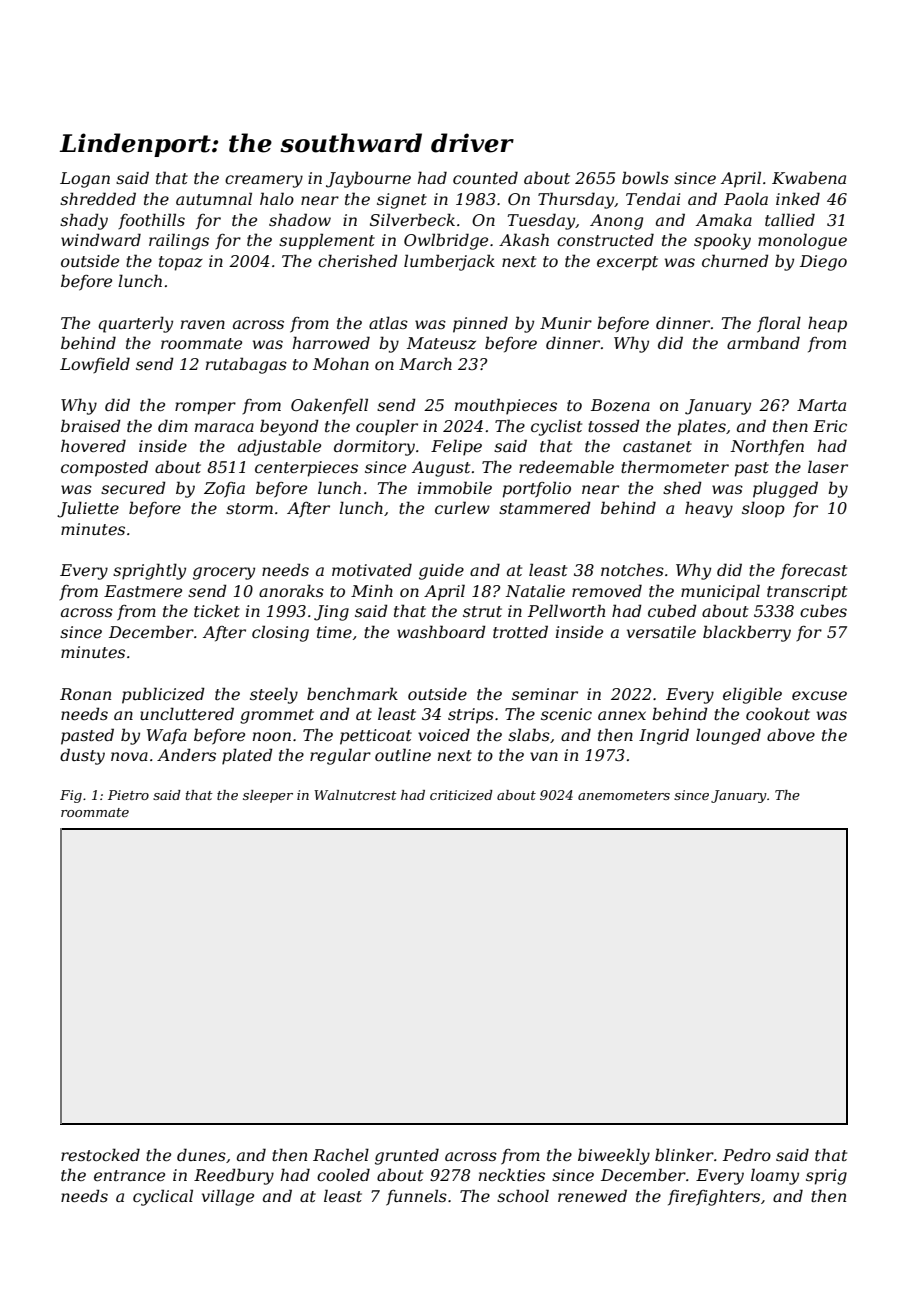 This document has height=1316, width=908. What do you see at coordinates (471, 716) in the document?
I see `strips` at bounding box center [471, 716].
